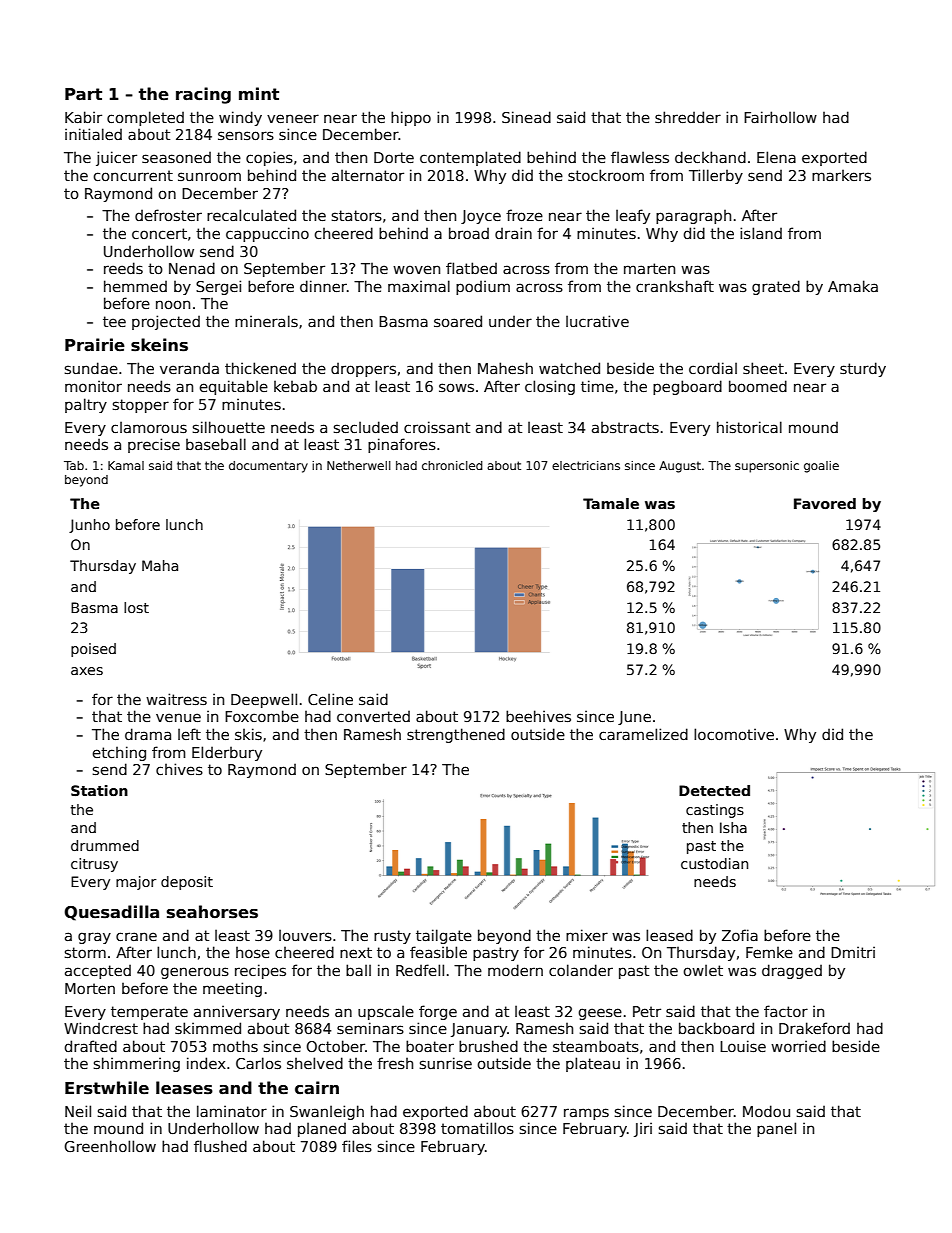  What do you see at coordinates (825, 503) in the screenshot?
I see `Favored` at bounding box center [825, 503].
